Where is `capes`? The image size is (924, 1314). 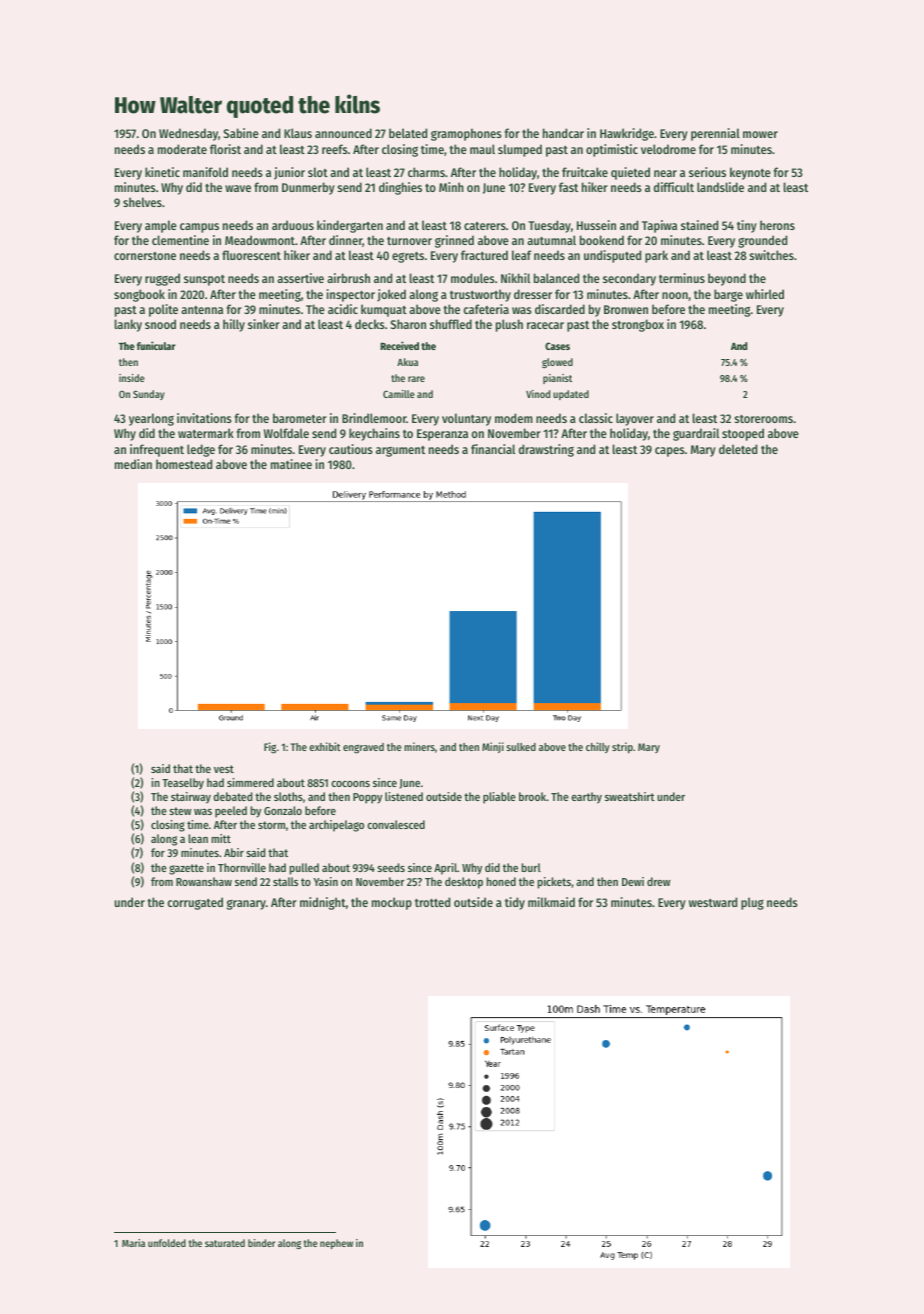 capes is located at coordinates (670, 452).
